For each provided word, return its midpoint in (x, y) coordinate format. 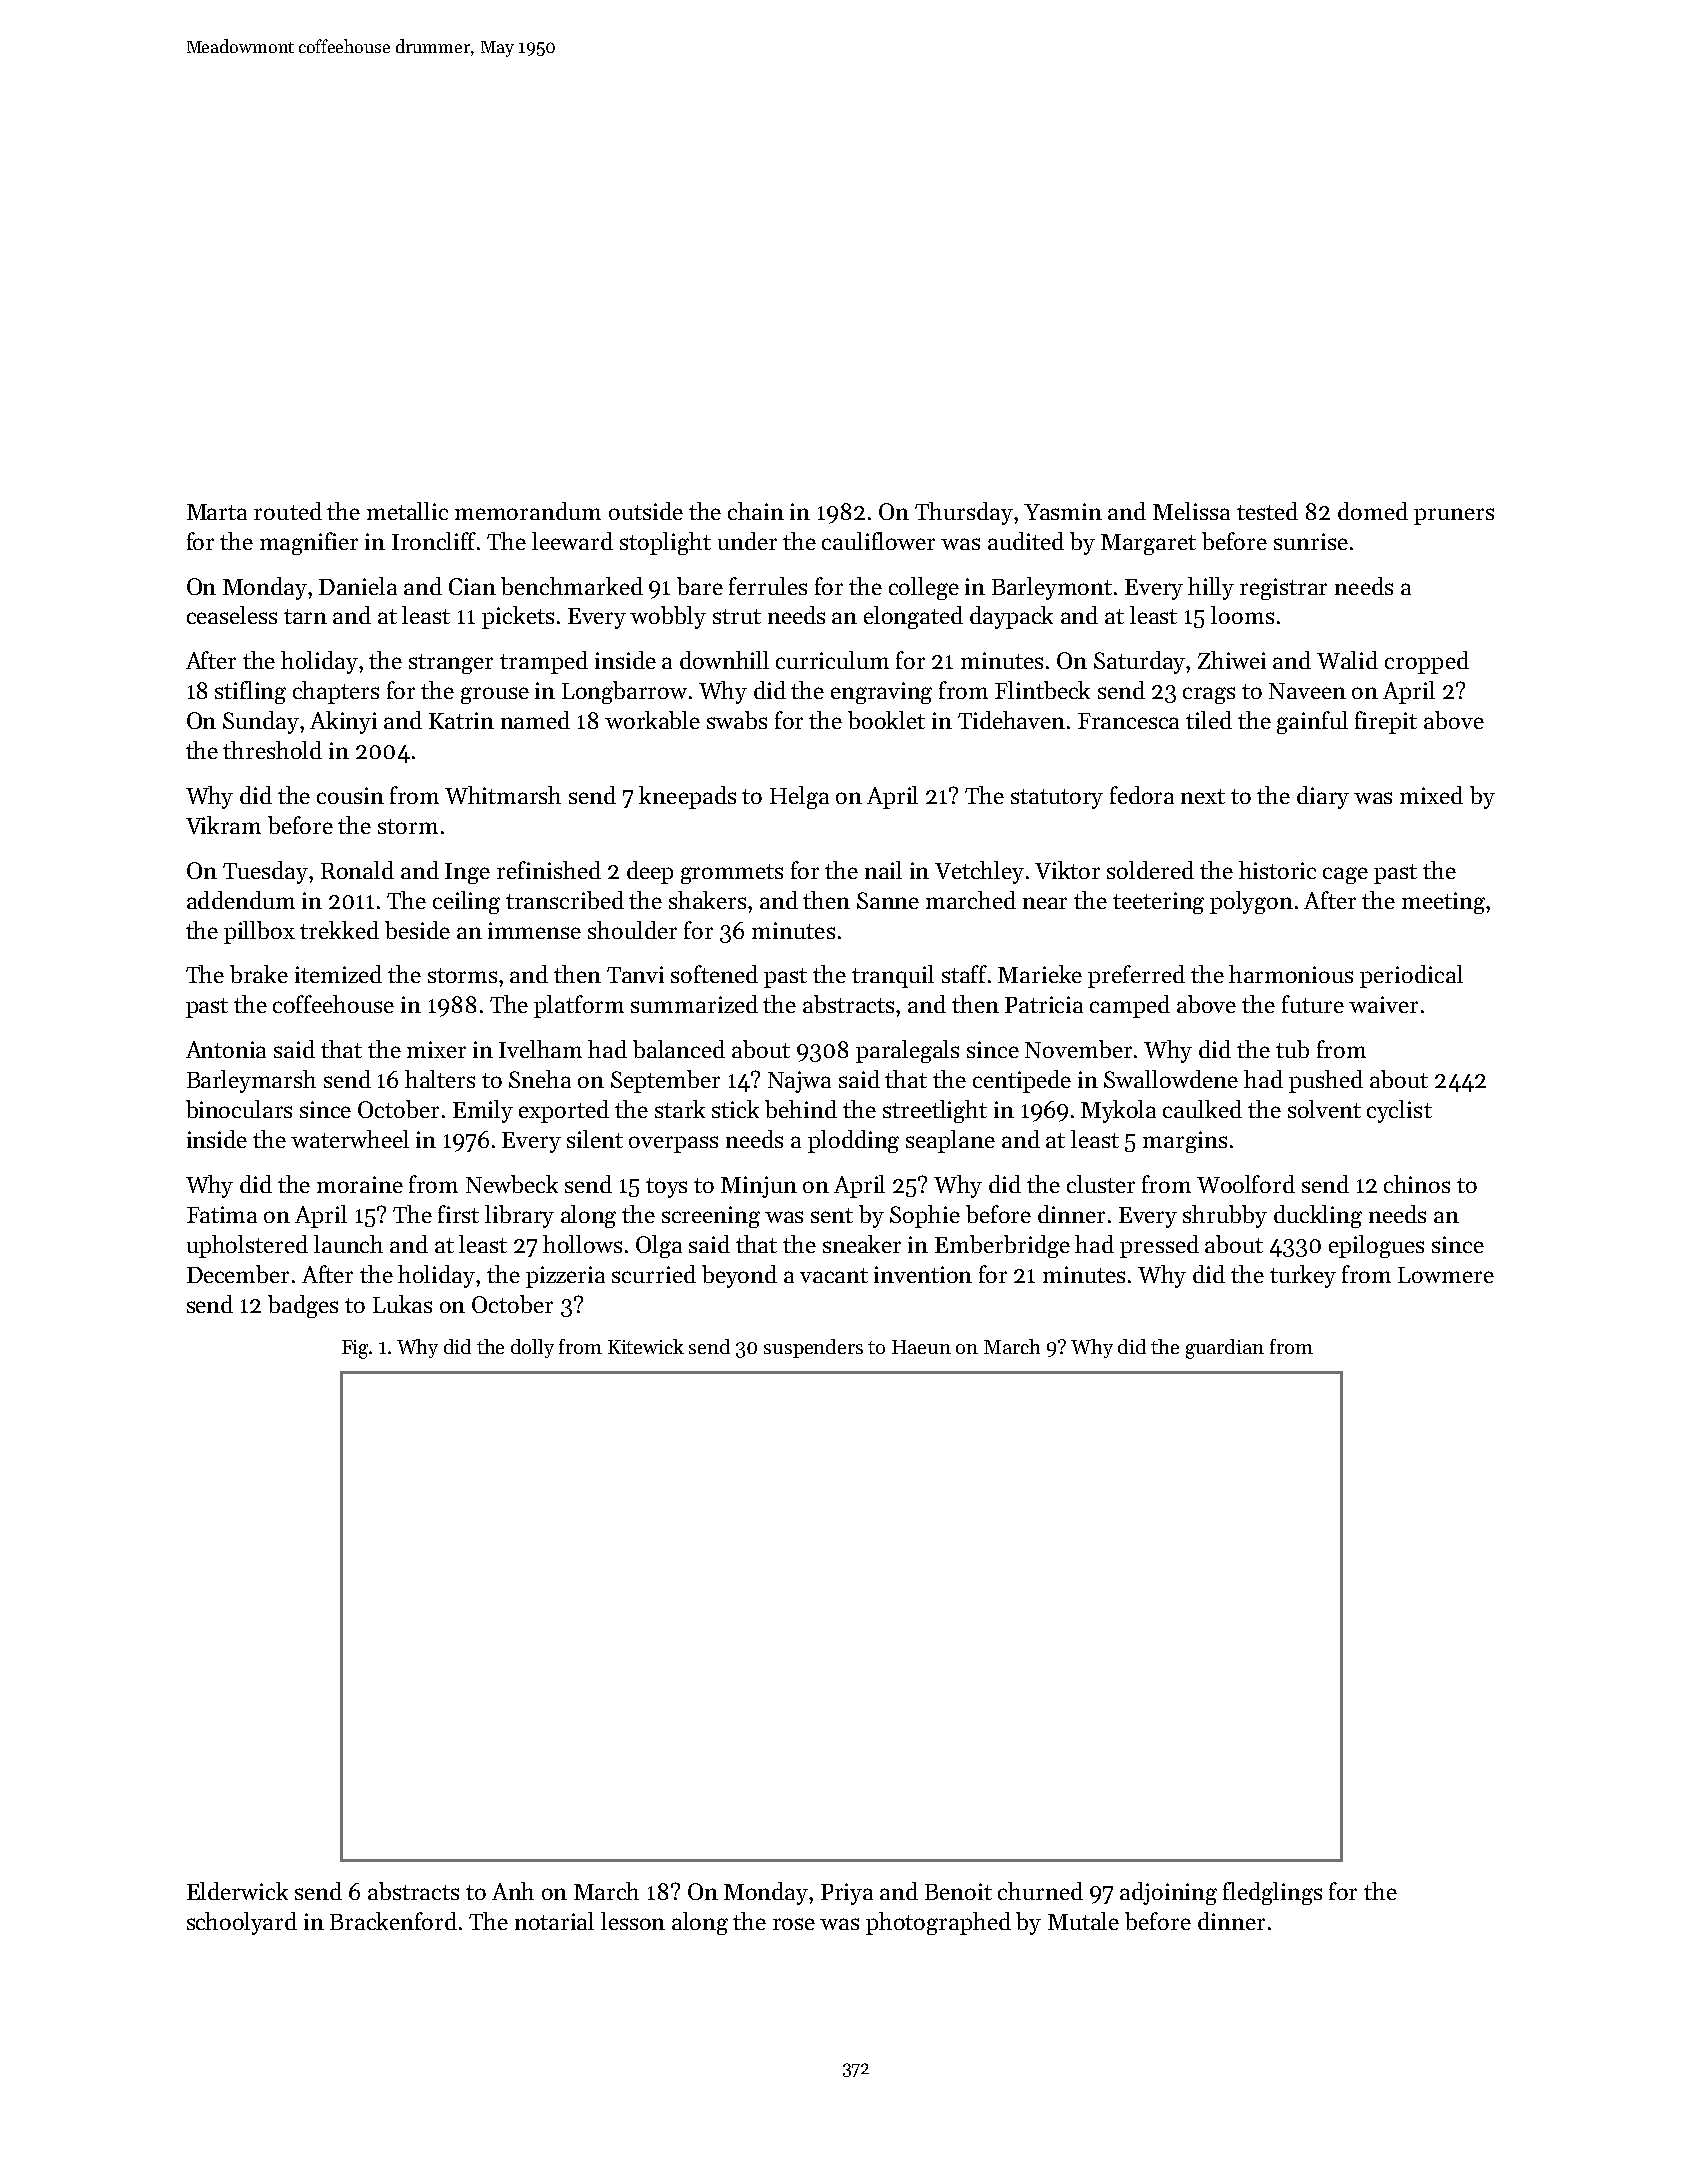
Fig (355, 1349)
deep (650, 872)
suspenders (813, 1348)
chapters (336, 692)
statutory (1057, 799)
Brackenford (393, 1921)
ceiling (466, 902)
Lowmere (1446, 1275)
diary (1323, 797)
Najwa (799, 1082)
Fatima (222, 1214)
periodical (1411, 976)
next (1203, 796)
